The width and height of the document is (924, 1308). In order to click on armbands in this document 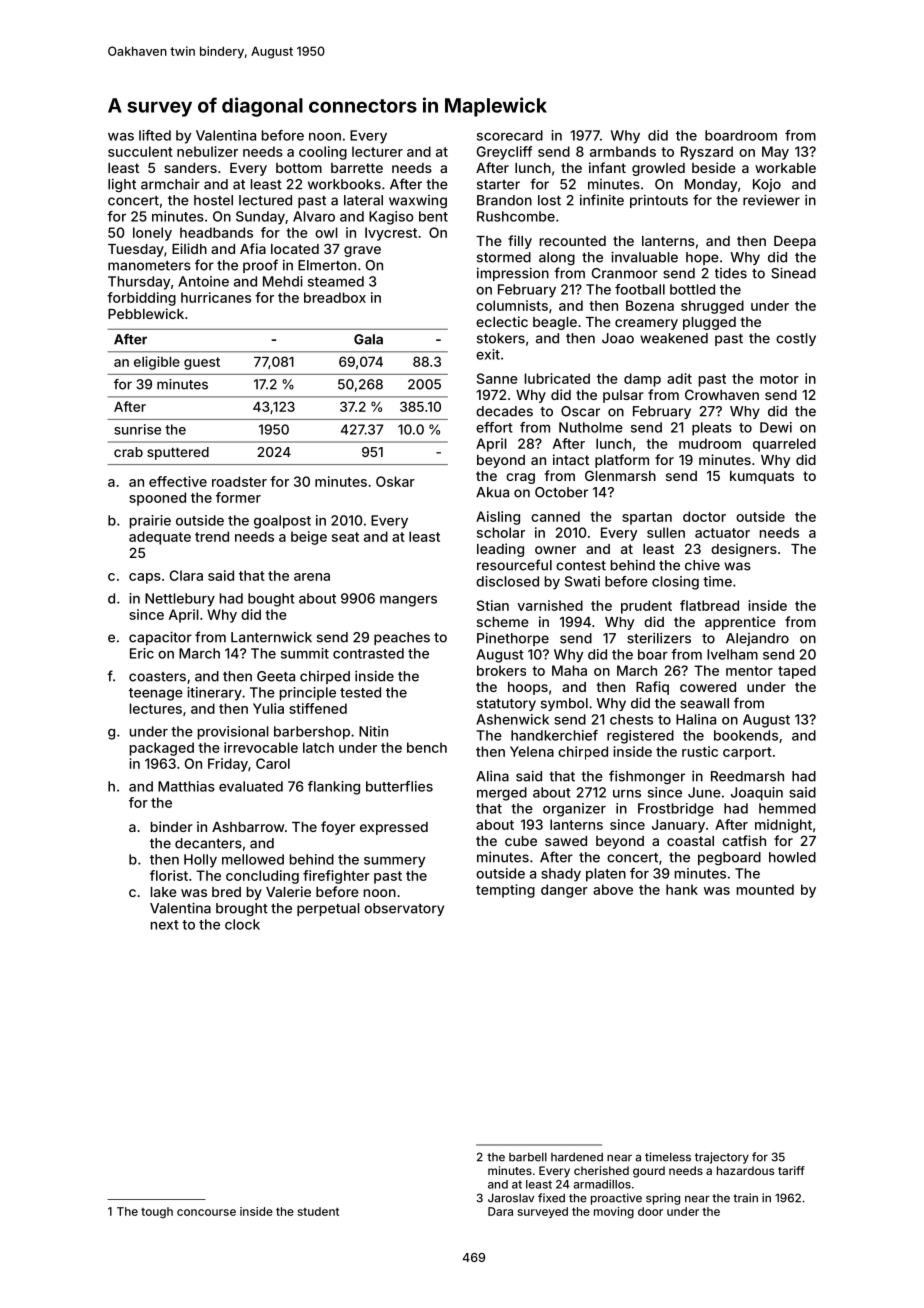, I will do `click(623, 151)`.
